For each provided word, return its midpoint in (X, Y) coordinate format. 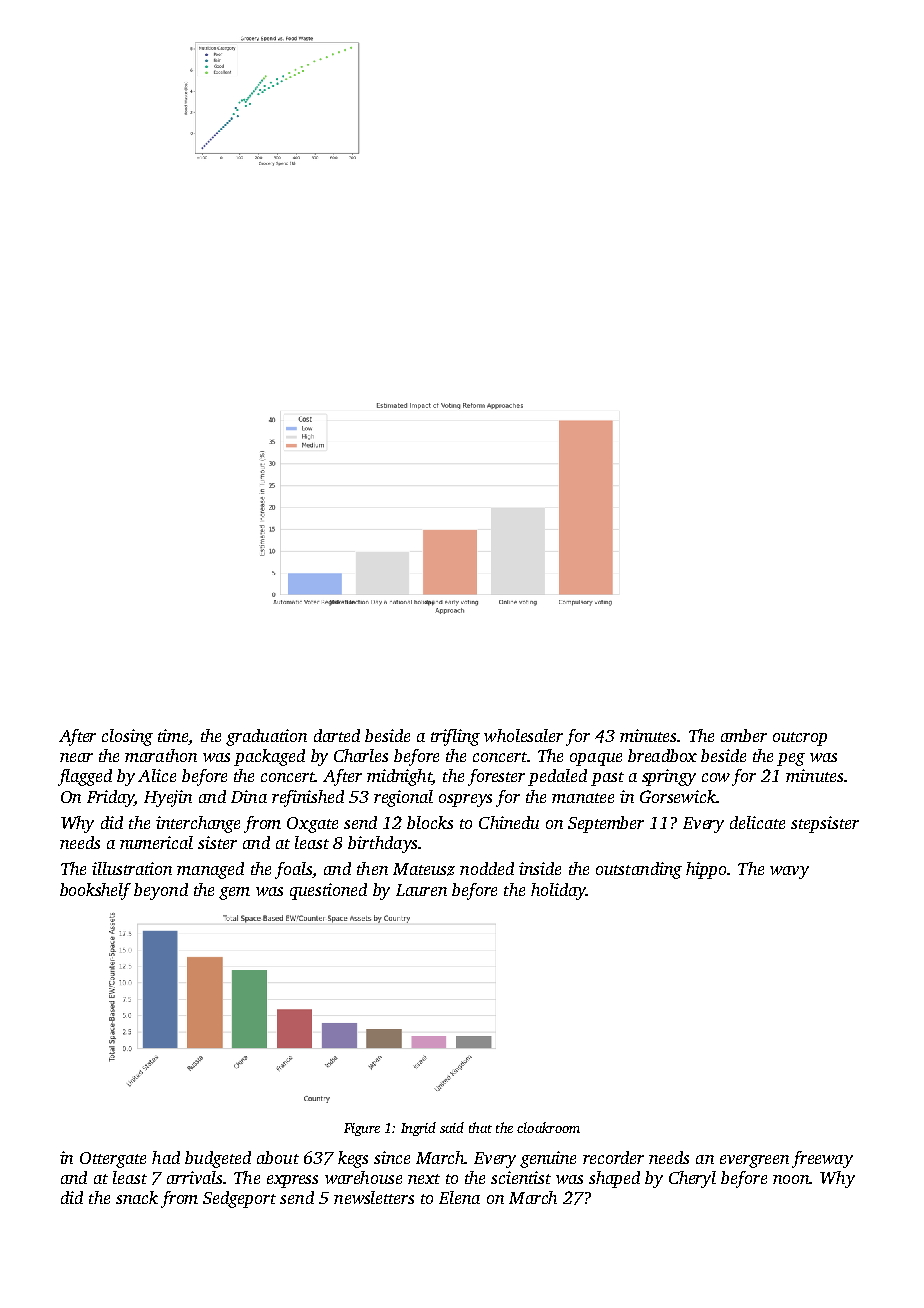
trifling (455, 737)
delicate (757, 822)
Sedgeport (239, 1199)
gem (234, 893)
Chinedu (509, 822)
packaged (269, 757)
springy (669, 777)
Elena (459, 1197)
